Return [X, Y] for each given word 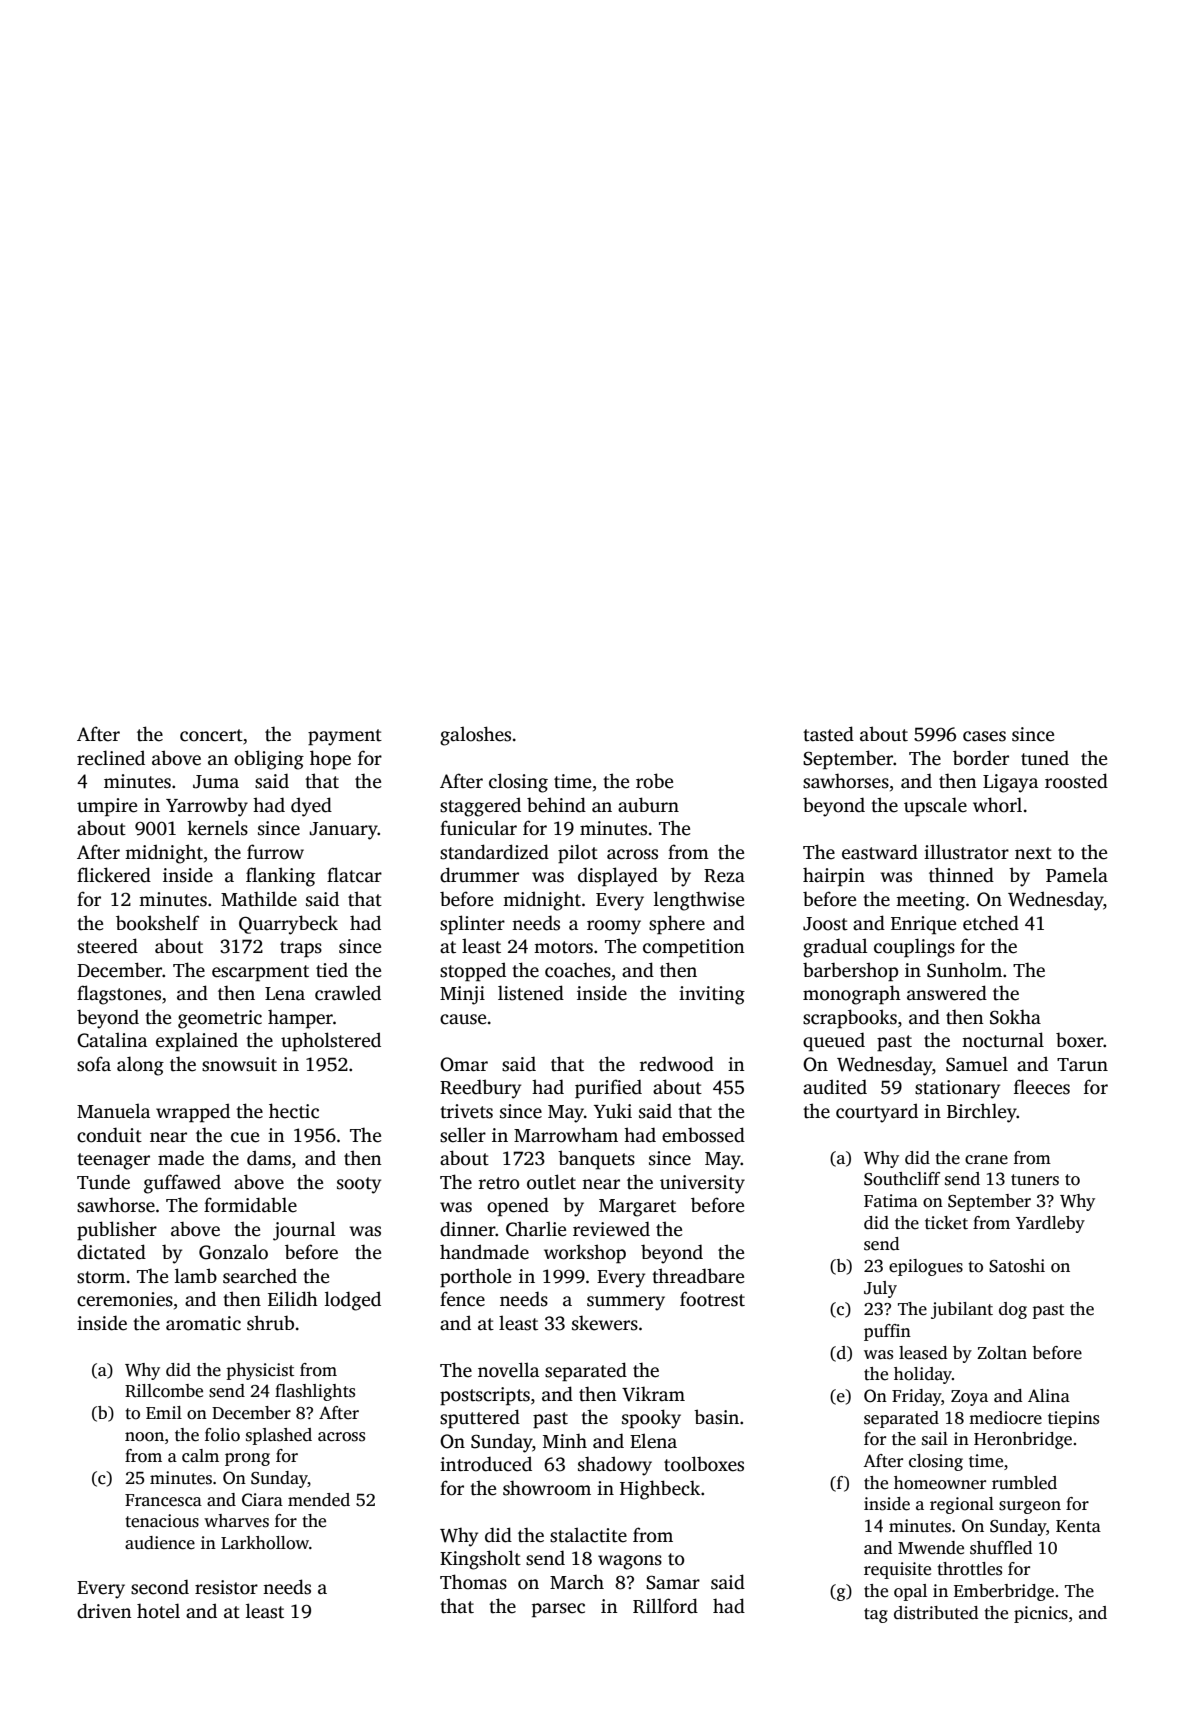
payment [345, 737]
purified [608, 1089]
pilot [578, 854]
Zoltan [1002, 1353]
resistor [226, 1587]
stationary [957, 1089]
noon [144, 1437]
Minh [565, 1440]
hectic [294, 1111]
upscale [935, 807]
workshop [585, 1254]
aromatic [203, 1323]
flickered [114, 875]
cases [984, 736]
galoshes [475, 736]
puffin [887, 1332]
